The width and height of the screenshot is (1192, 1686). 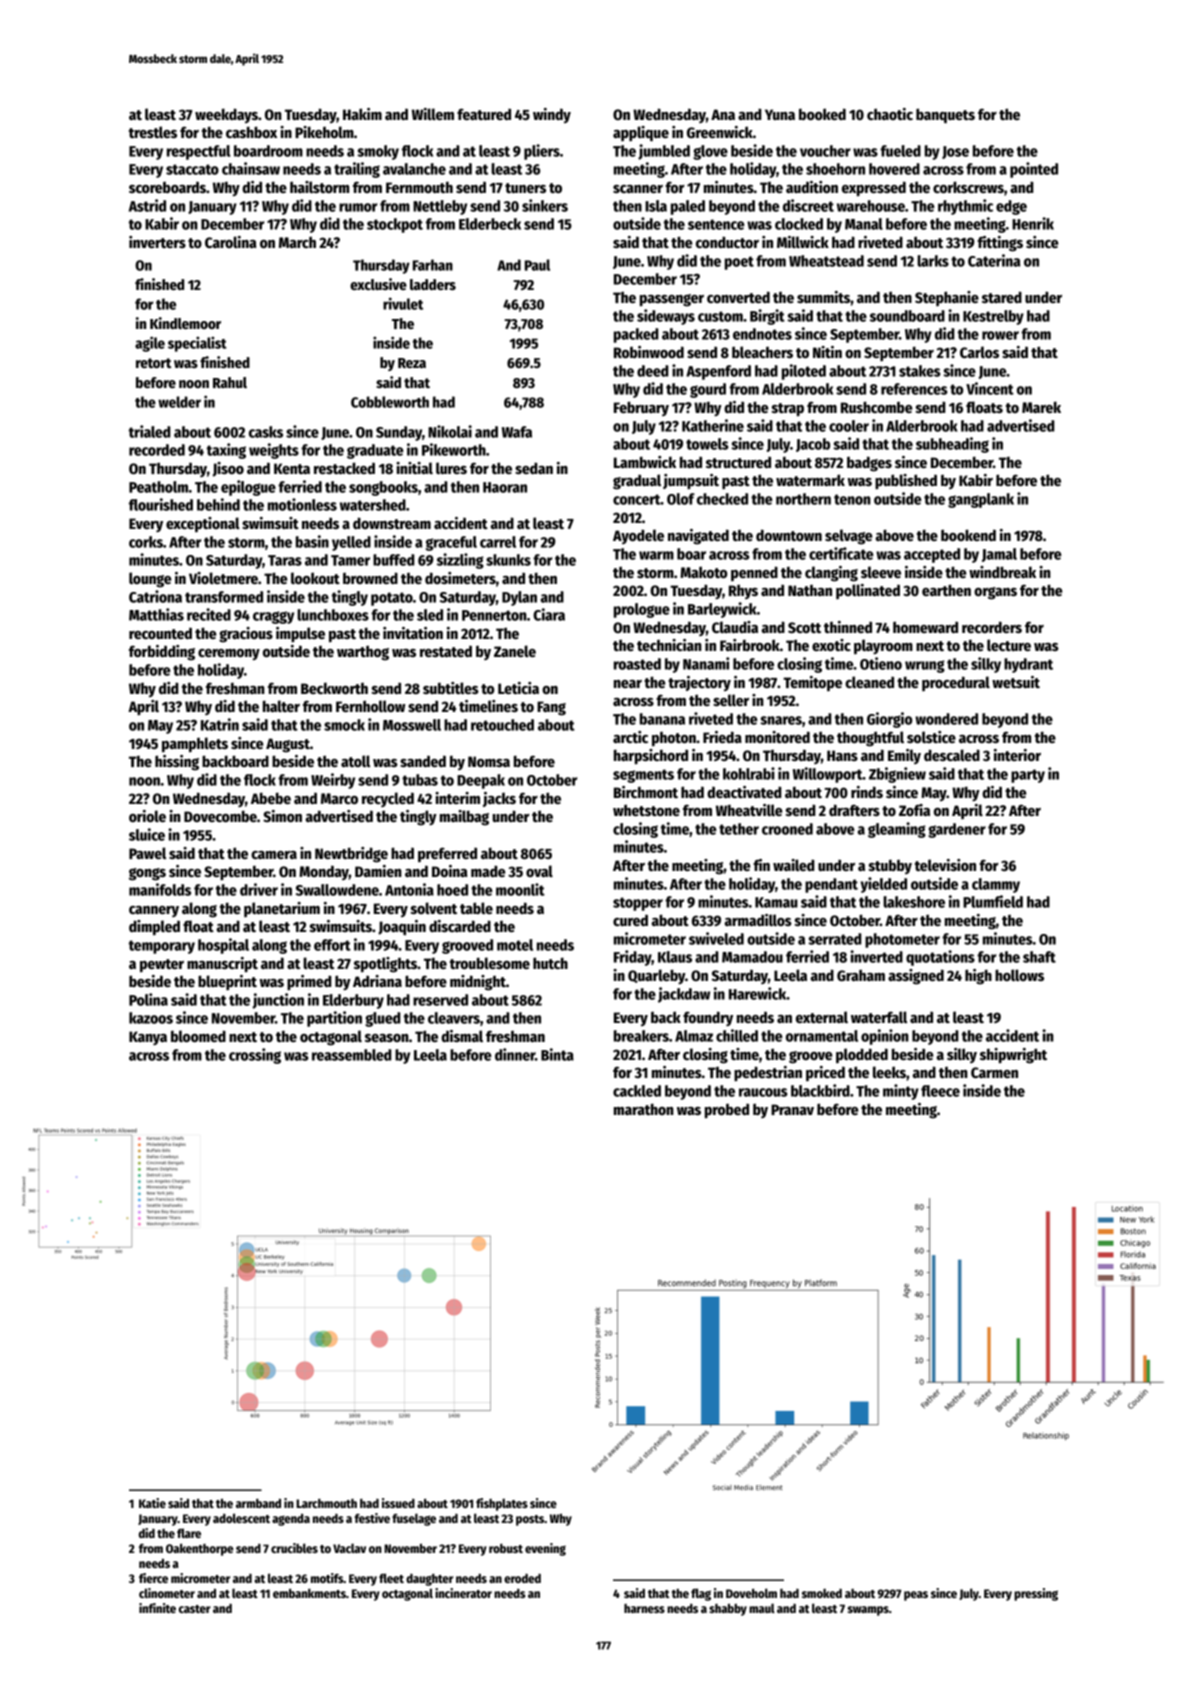 I want to click on interior, so click(x=1017, y=755).
